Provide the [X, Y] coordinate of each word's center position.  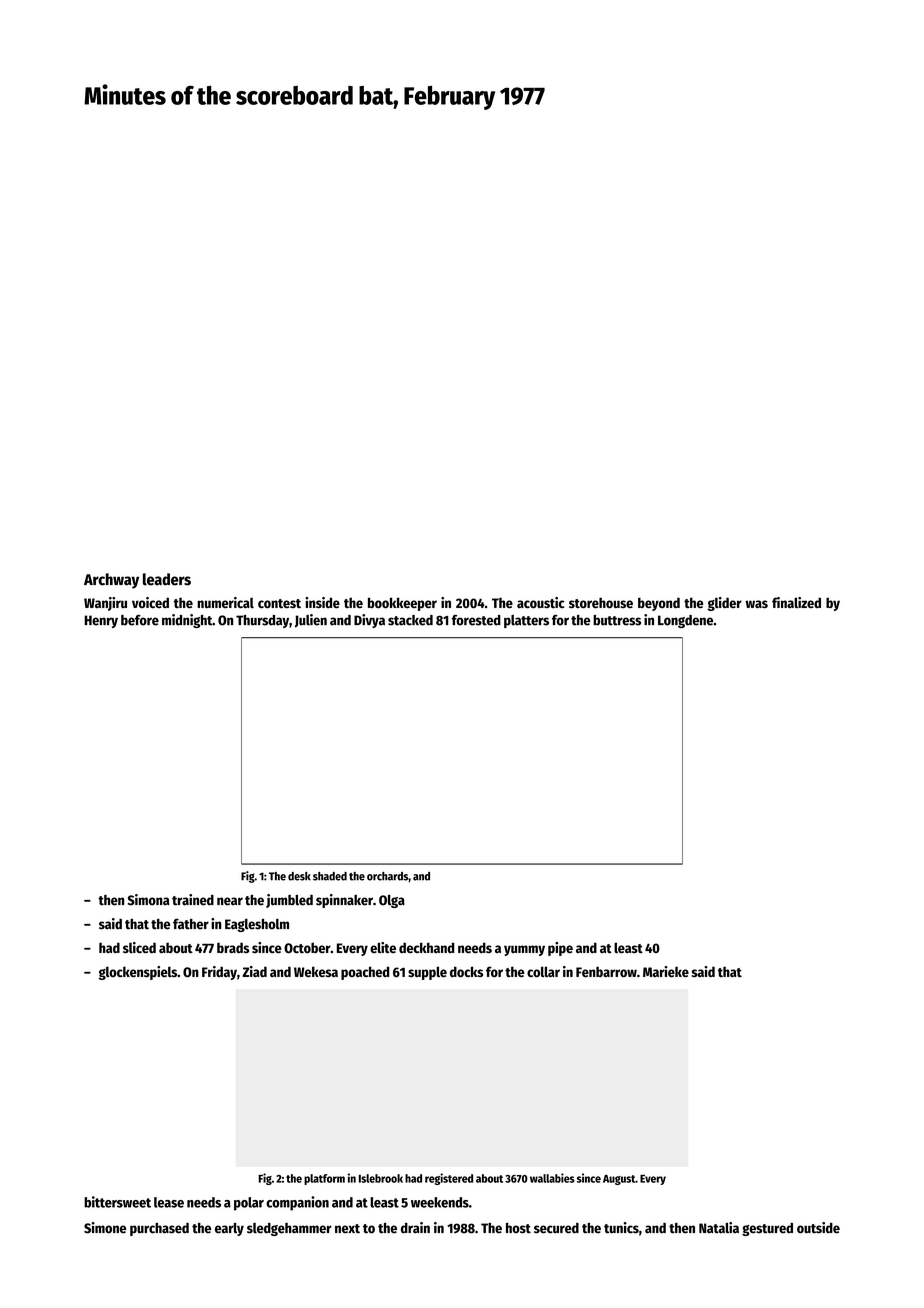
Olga [392, 901]
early [229, 1229]
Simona [148, 900]
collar [543, 971]
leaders [167, 579]
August [619, 1180]
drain [415, 1228]
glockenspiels [138, 973]
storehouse [601, 603]
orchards [387, 876]
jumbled [289, 901]
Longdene [685, 621]
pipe [560, 949]
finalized [796, 602]
